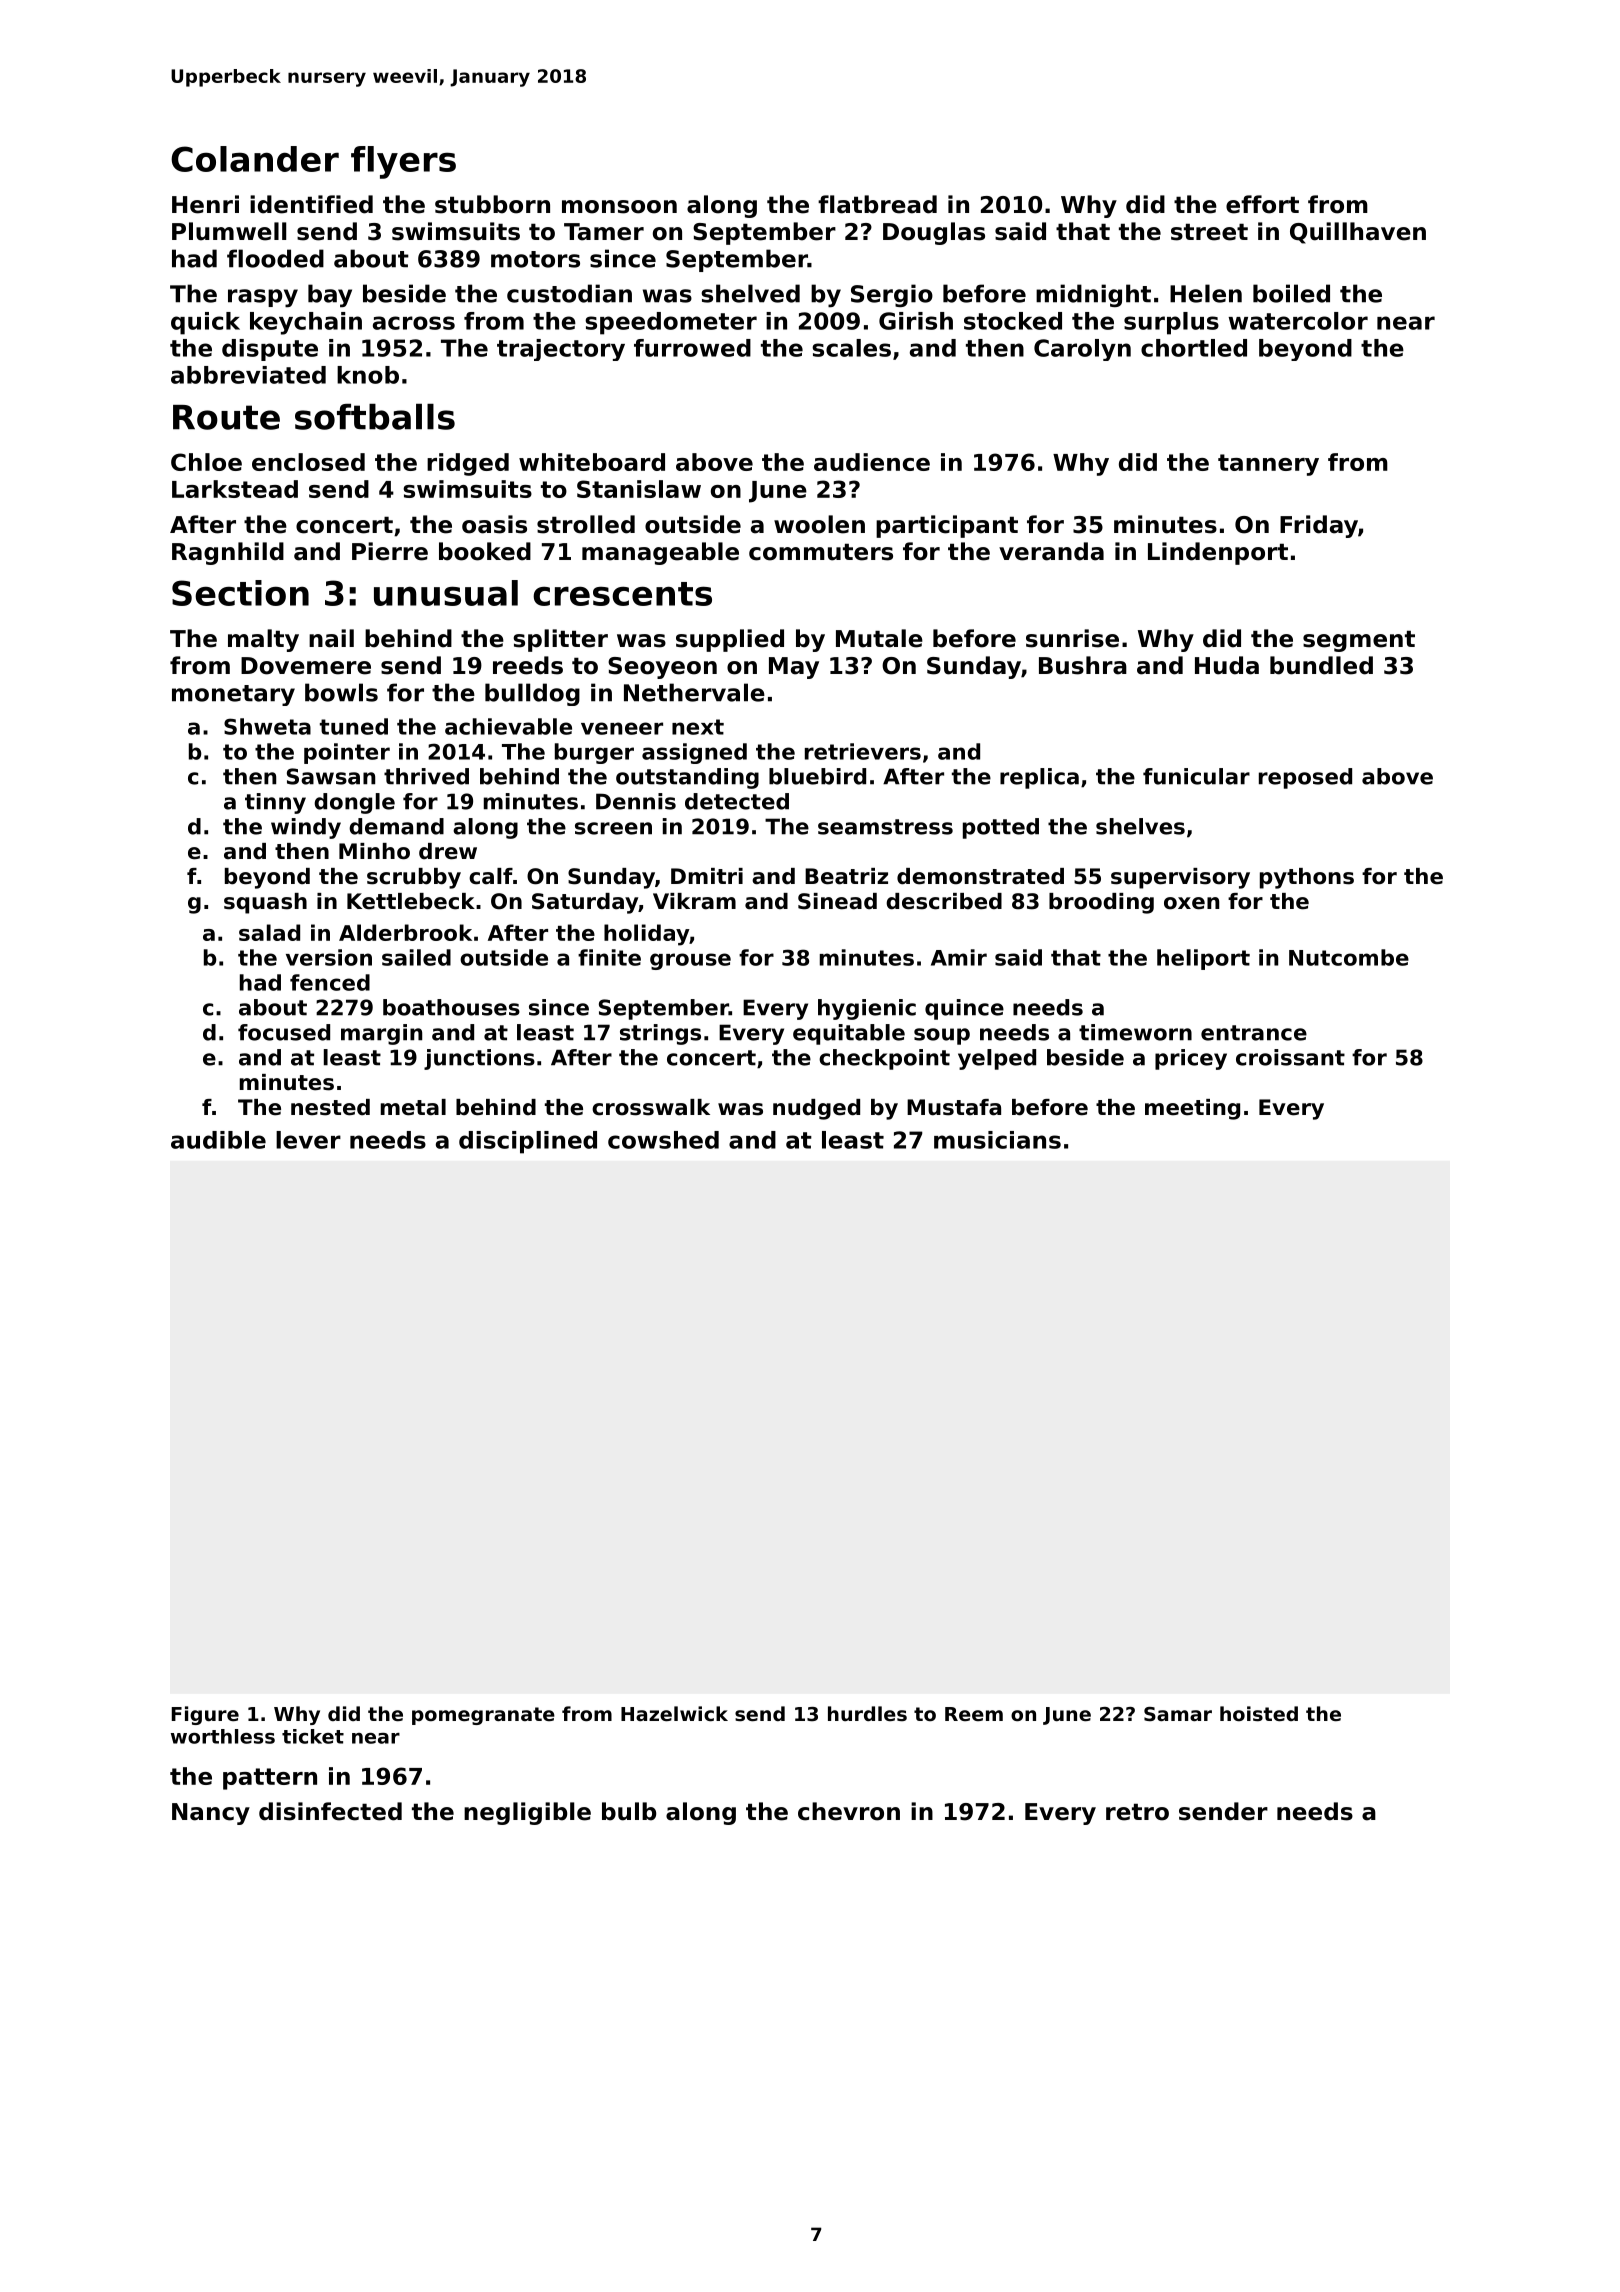 The width and height of the screenshot is (1620, 2292). What do you see at coordinates (1196, 776) in the screenshot?
I see `funicular` at bounding box center [1196, 776].
